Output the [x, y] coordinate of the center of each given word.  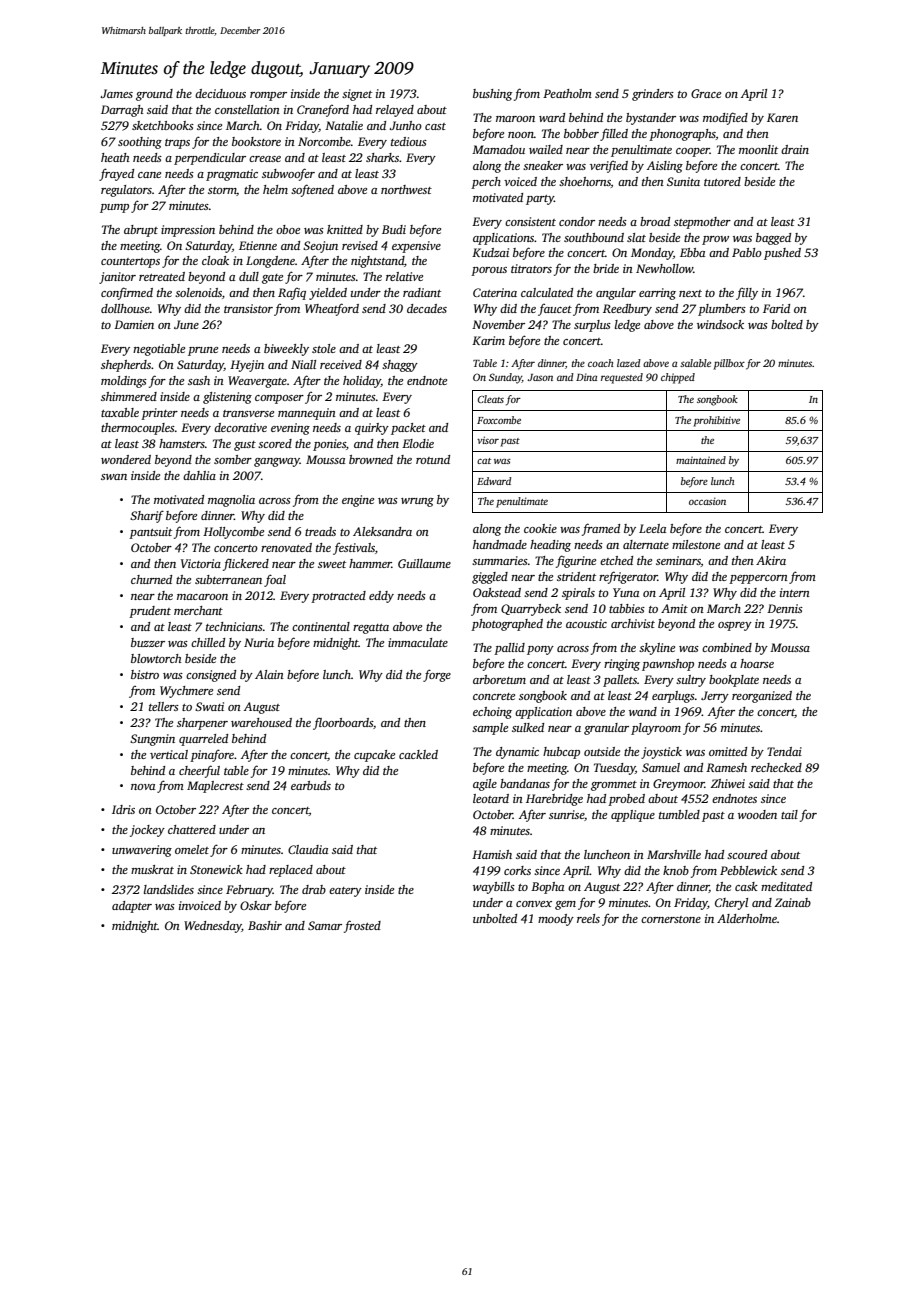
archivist [633, 623]
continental [321, 626]
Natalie [344, 125]
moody [556, 920]
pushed [782, 254]
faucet [555, 310]
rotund [433, 459]
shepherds [126, 366]
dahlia [199, 475]
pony [540, 650]
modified [725, 118]
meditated [786, 886]
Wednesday [213, 927]
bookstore [256, 141]
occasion [707, 501]
